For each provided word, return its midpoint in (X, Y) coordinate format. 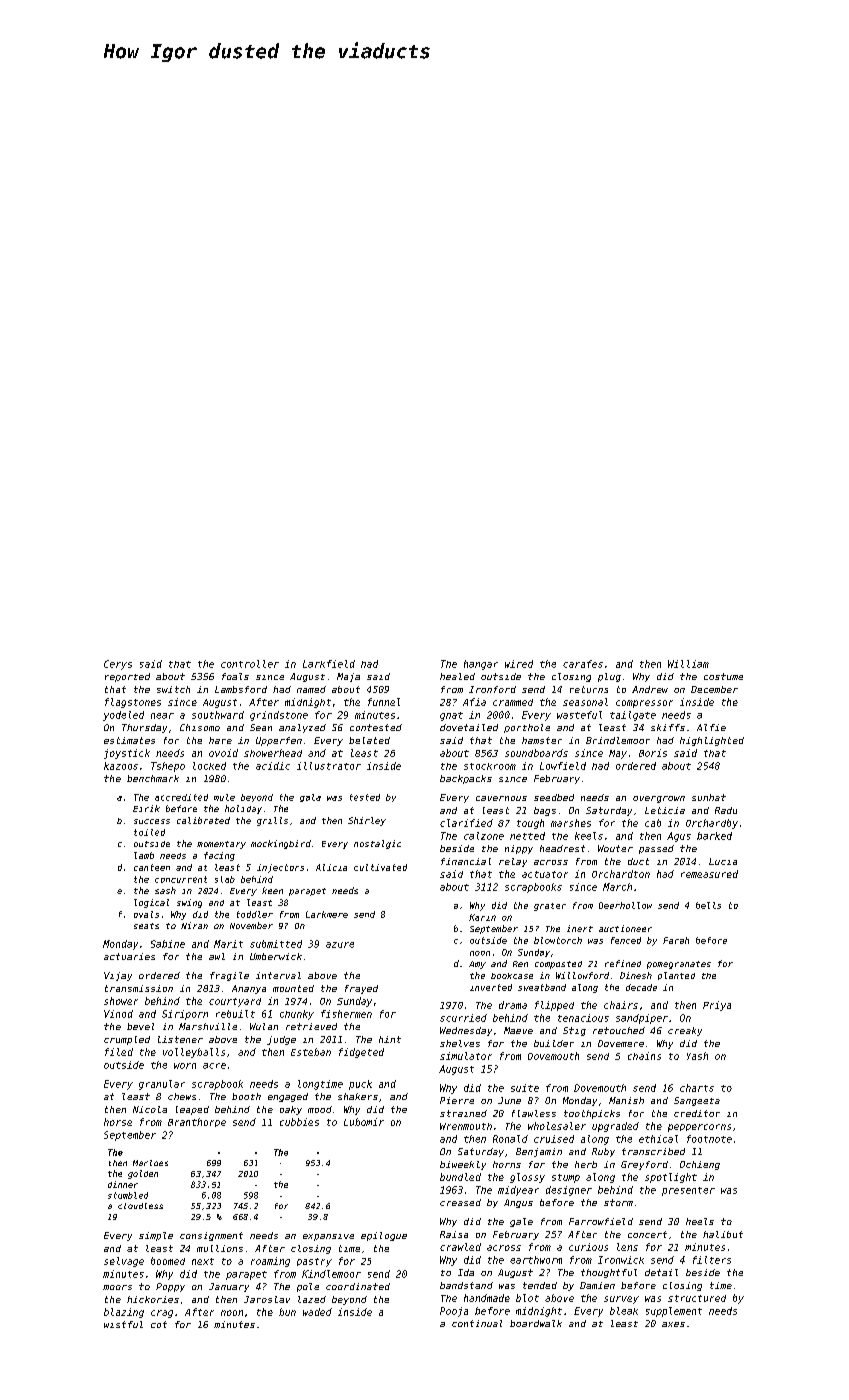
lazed (312, 1299)
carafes (583, 664)
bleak (624, 1311)
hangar (481, 665)
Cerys (118, 665)
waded (317, 1312)
